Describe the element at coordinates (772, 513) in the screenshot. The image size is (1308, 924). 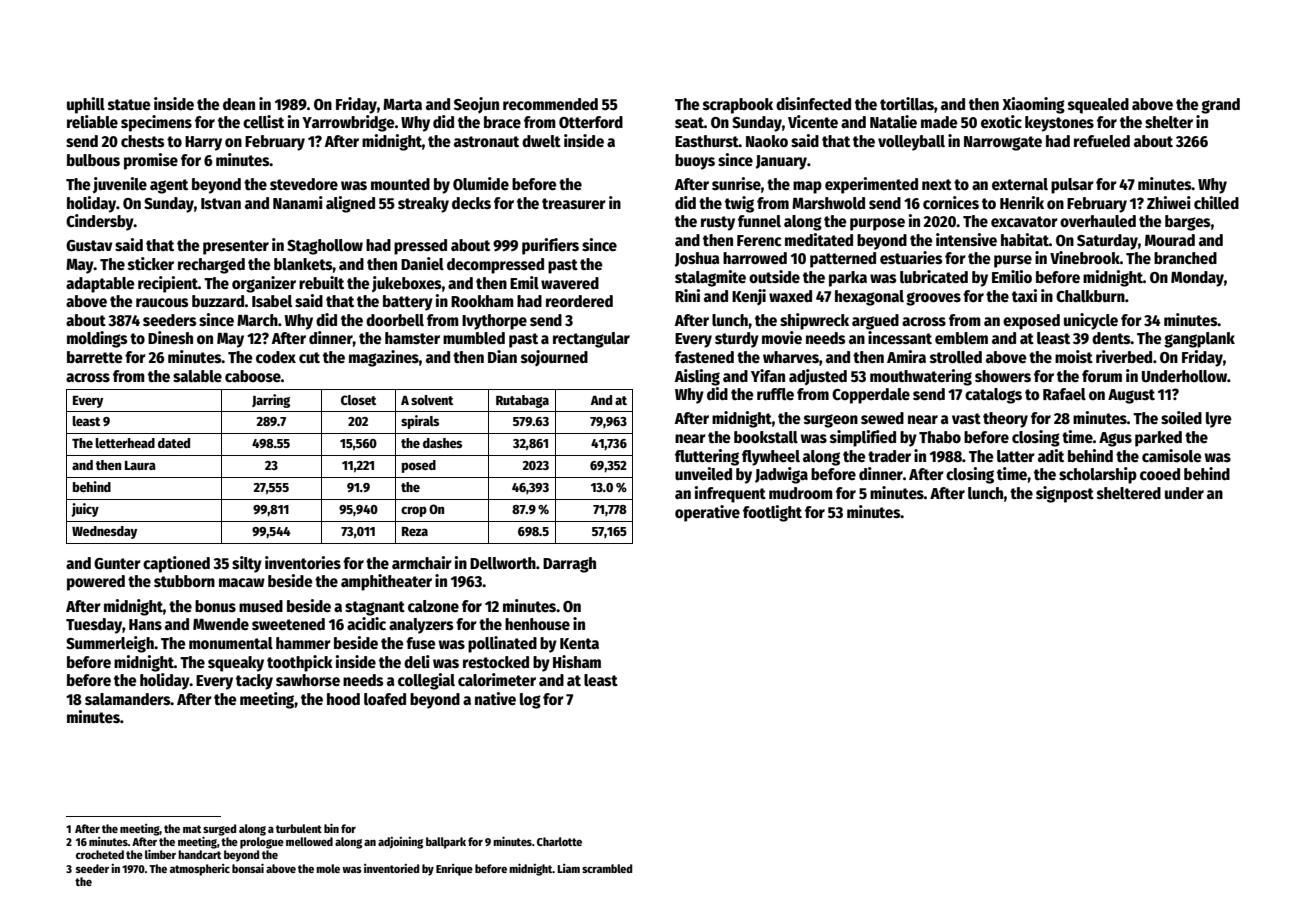
I see `footlight` at that location.
